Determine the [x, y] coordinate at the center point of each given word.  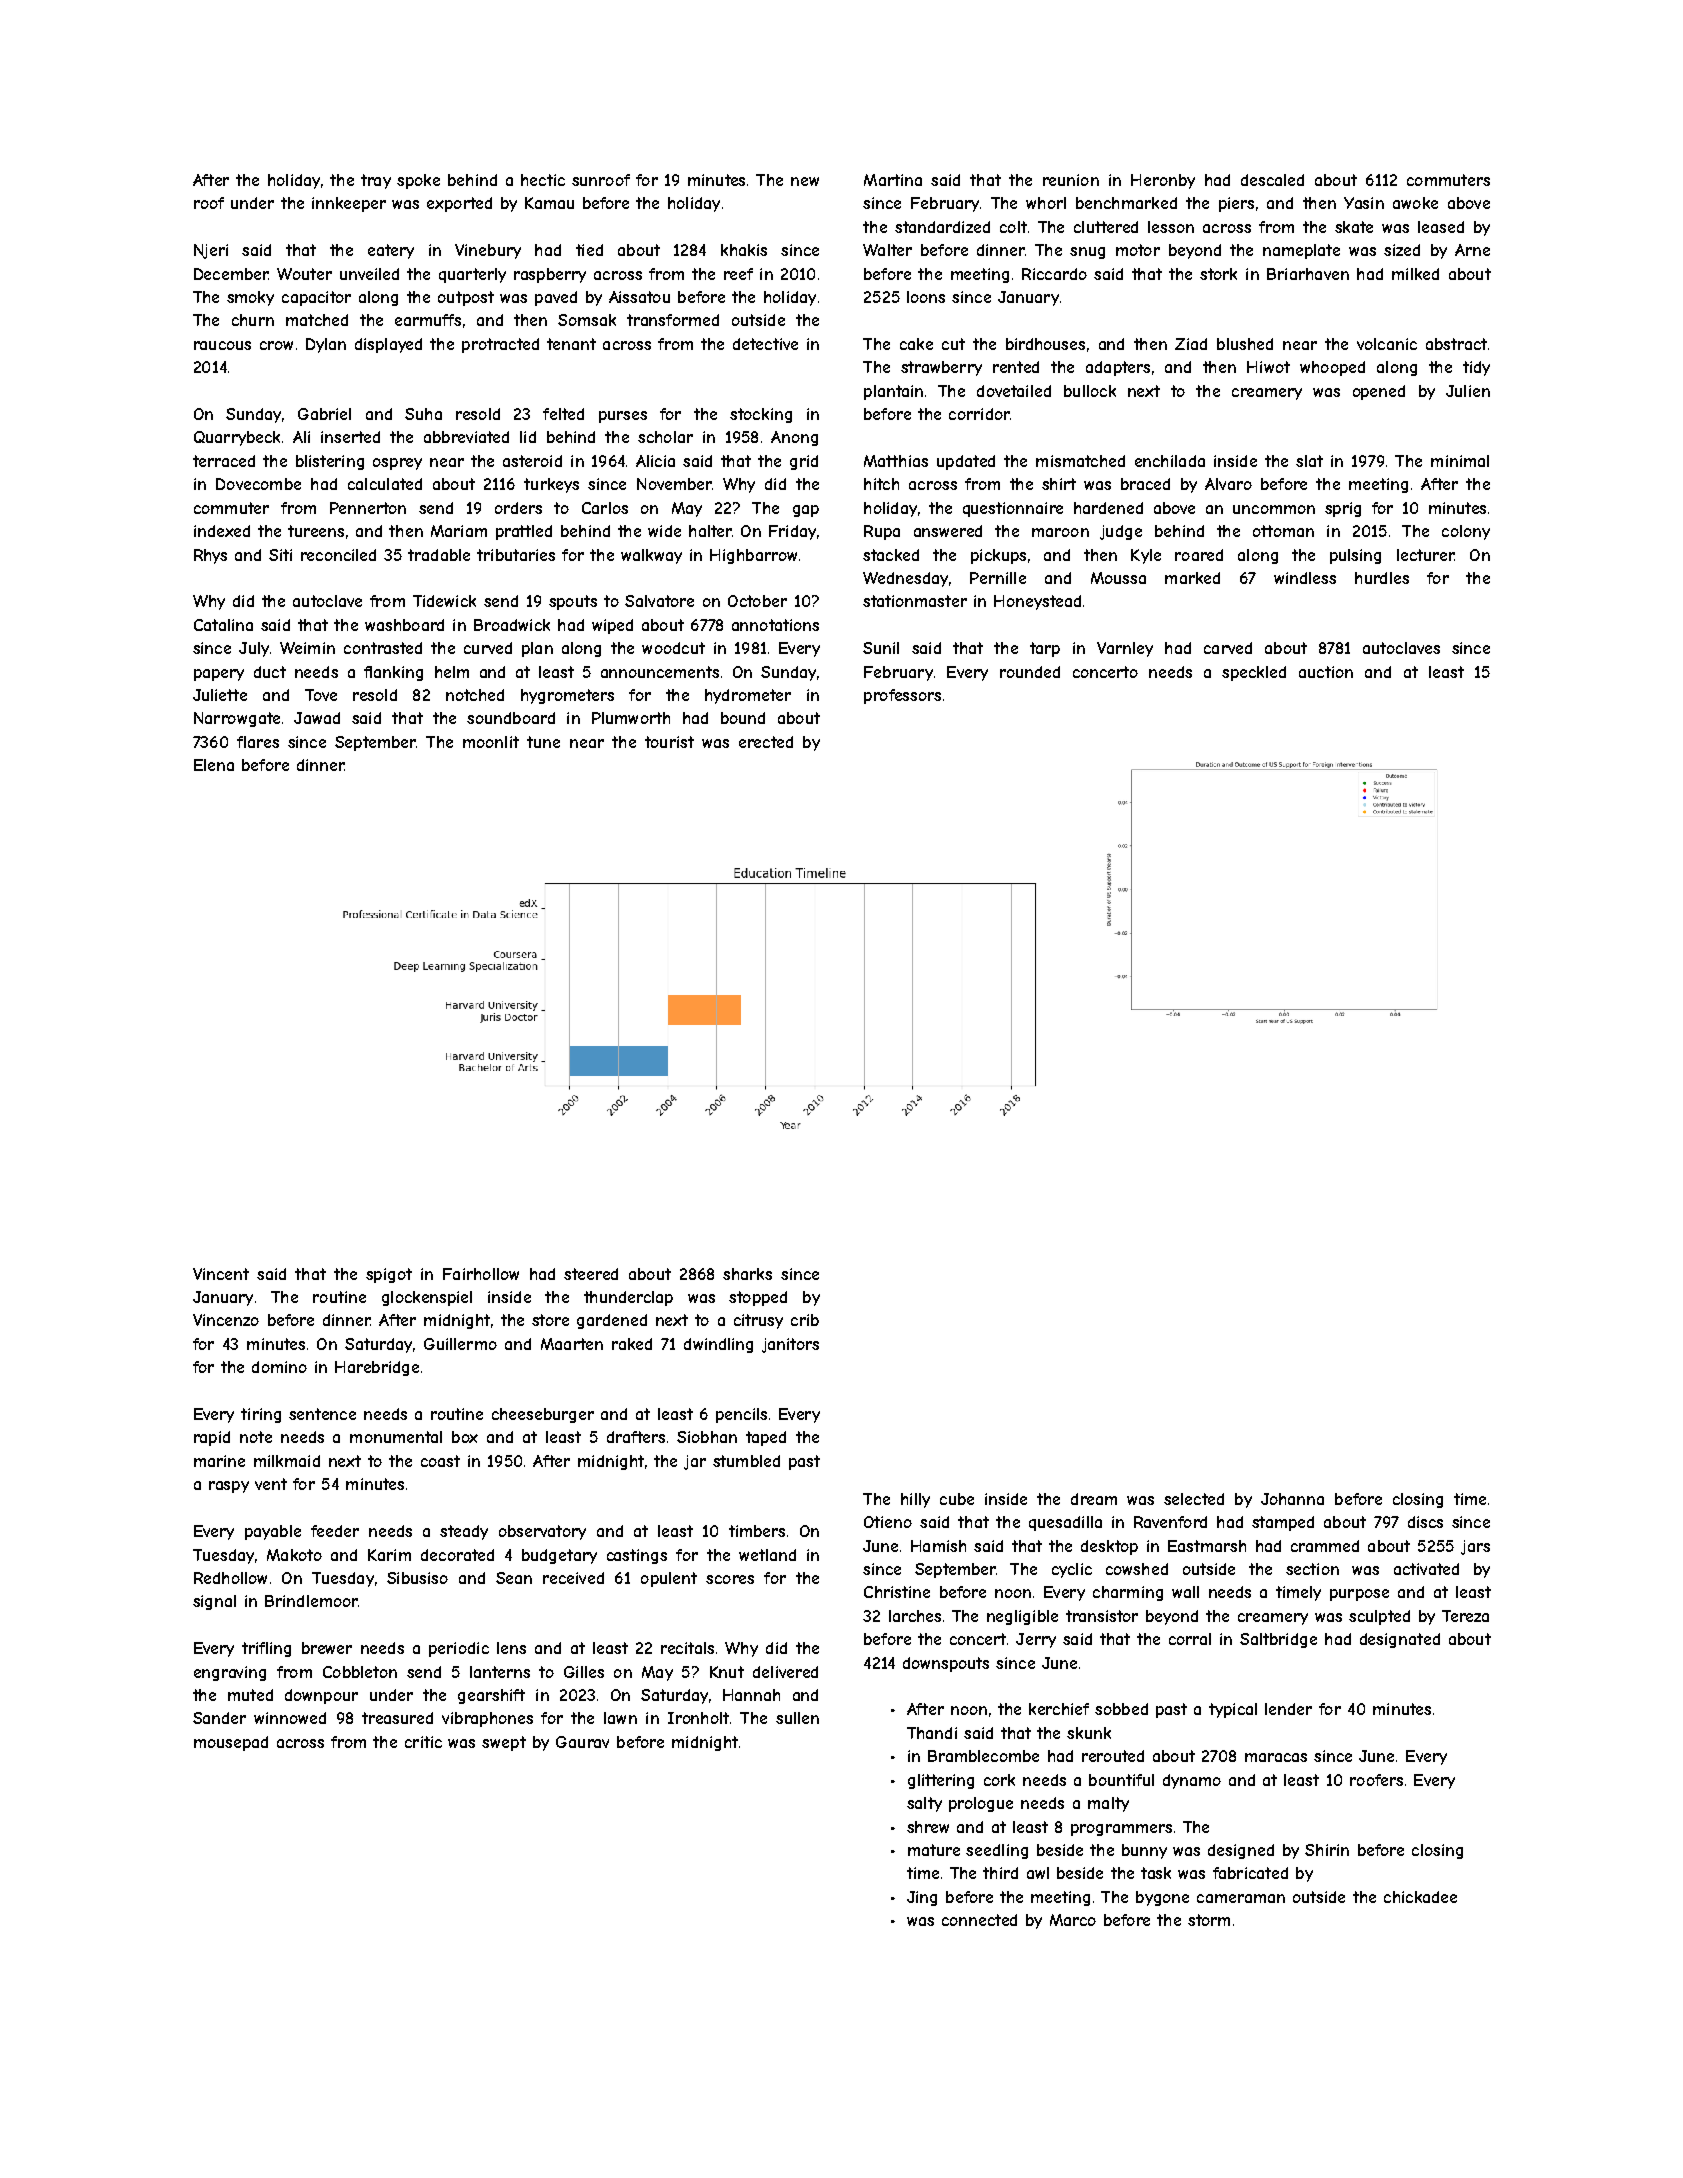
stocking [761, 415]
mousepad [231, 1743]
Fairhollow [481, 1274]
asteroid [532, 461]
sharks [747, 1274]
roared [1199, 555]
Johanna [1292, 1499]
